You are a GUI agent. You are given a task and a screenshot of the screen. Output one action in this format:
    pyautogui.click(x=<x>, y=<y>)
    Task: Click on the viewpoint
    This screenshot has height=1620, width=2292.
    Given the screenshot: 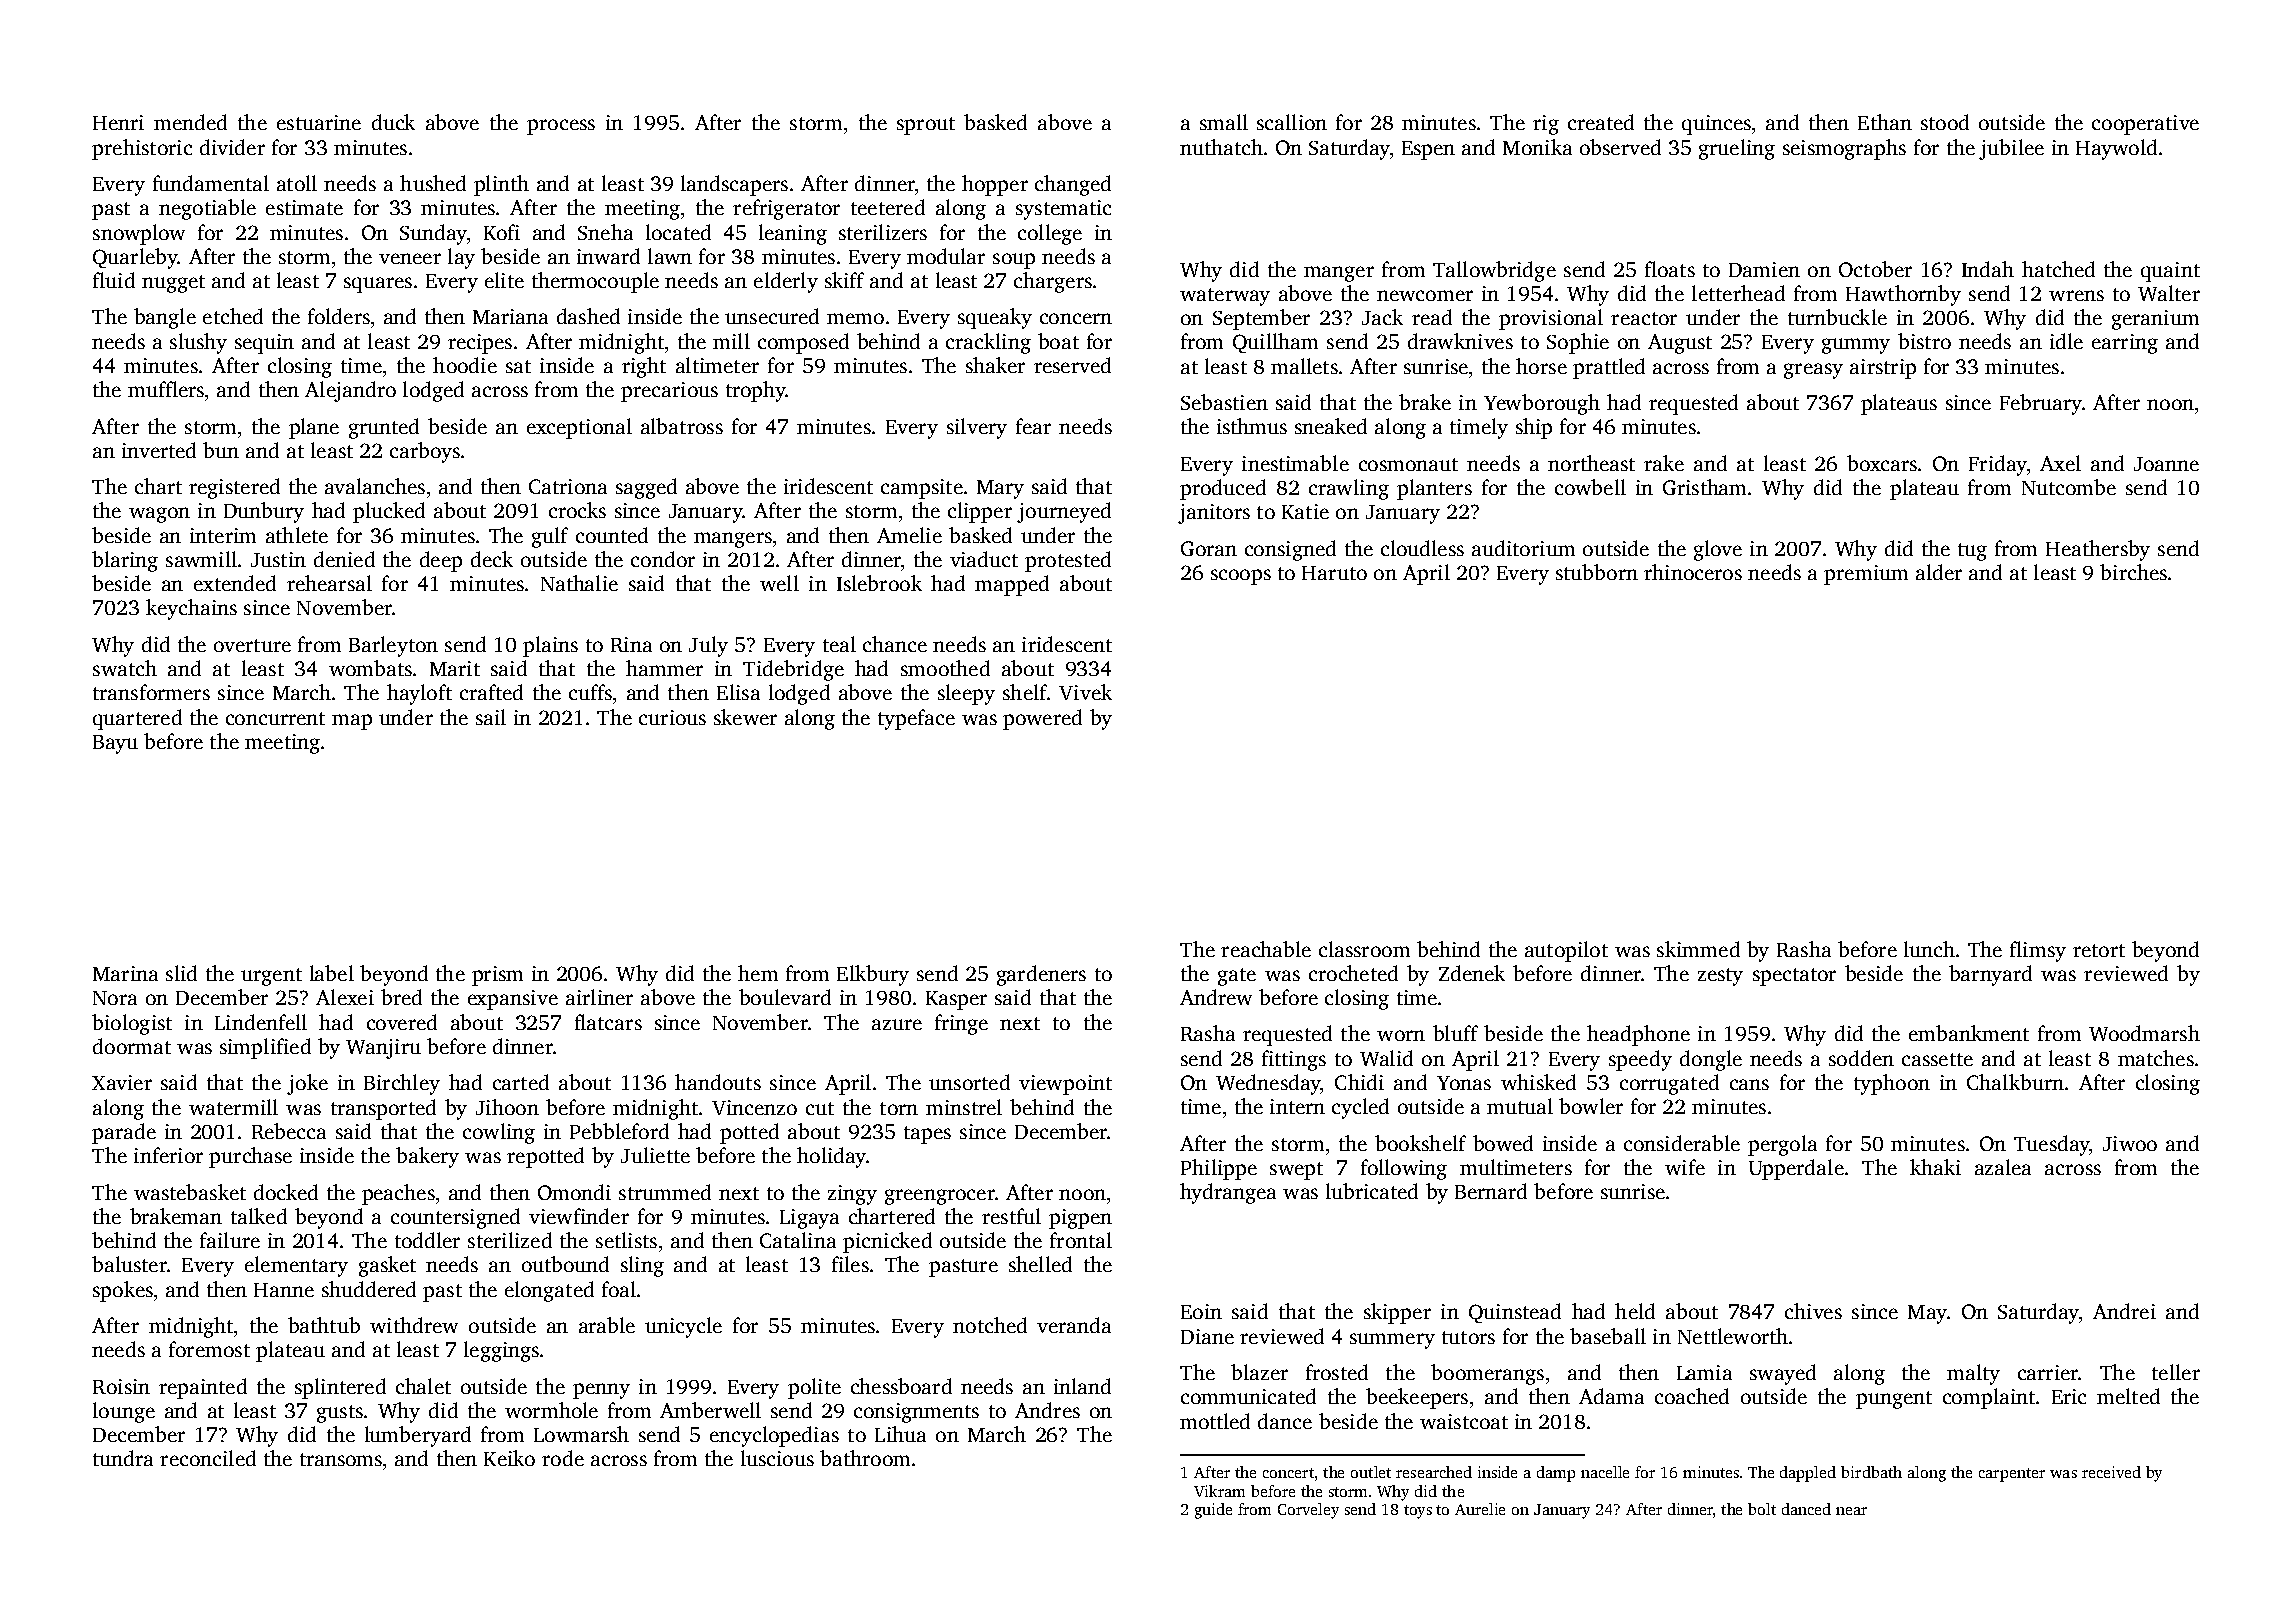 What is the action you would take?
    pyautogui.click(x=1065, y=1085)
